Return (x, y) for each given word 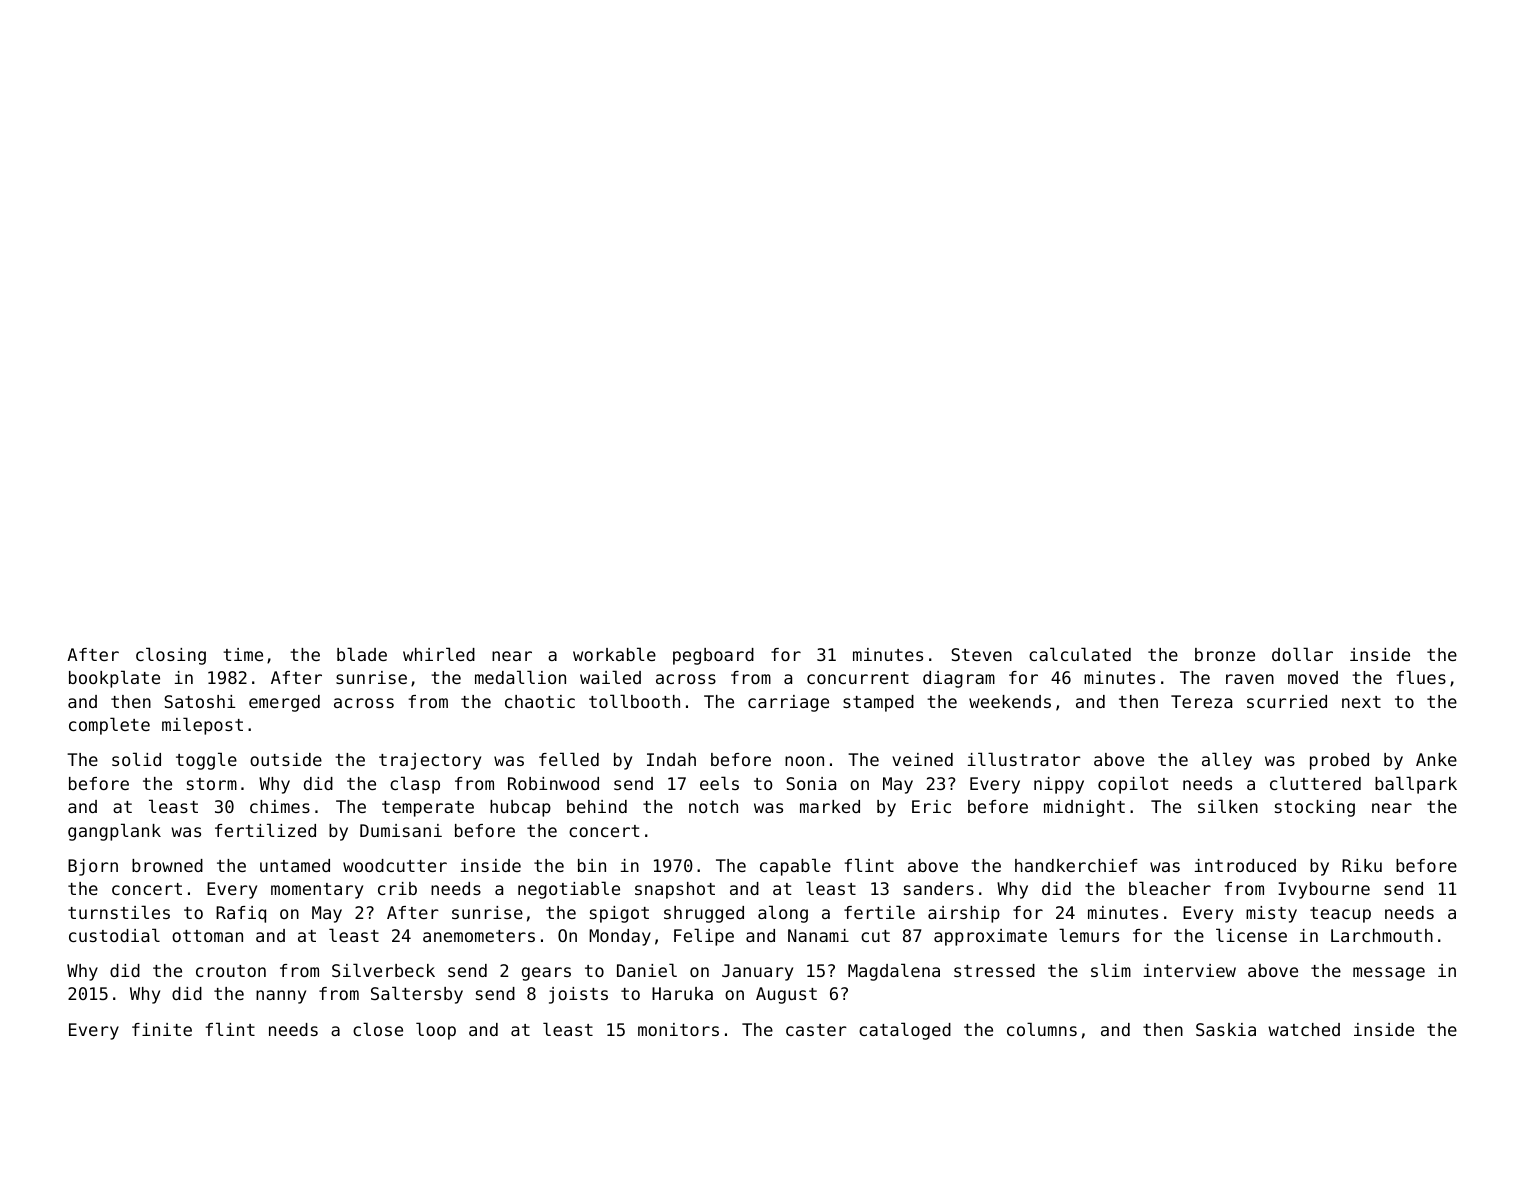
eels (719, 783)
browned (167, 865)
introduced (1245, 865)
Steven (981, 654)
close (378, 1029)
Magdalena (894, 972)
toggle (206, 761)
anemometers (479, 936)
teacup (1340, 915)
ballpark (1416, 785)
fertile (879, 912)
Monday (620, 937)
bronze (1225, 654)
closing (171, 656)
